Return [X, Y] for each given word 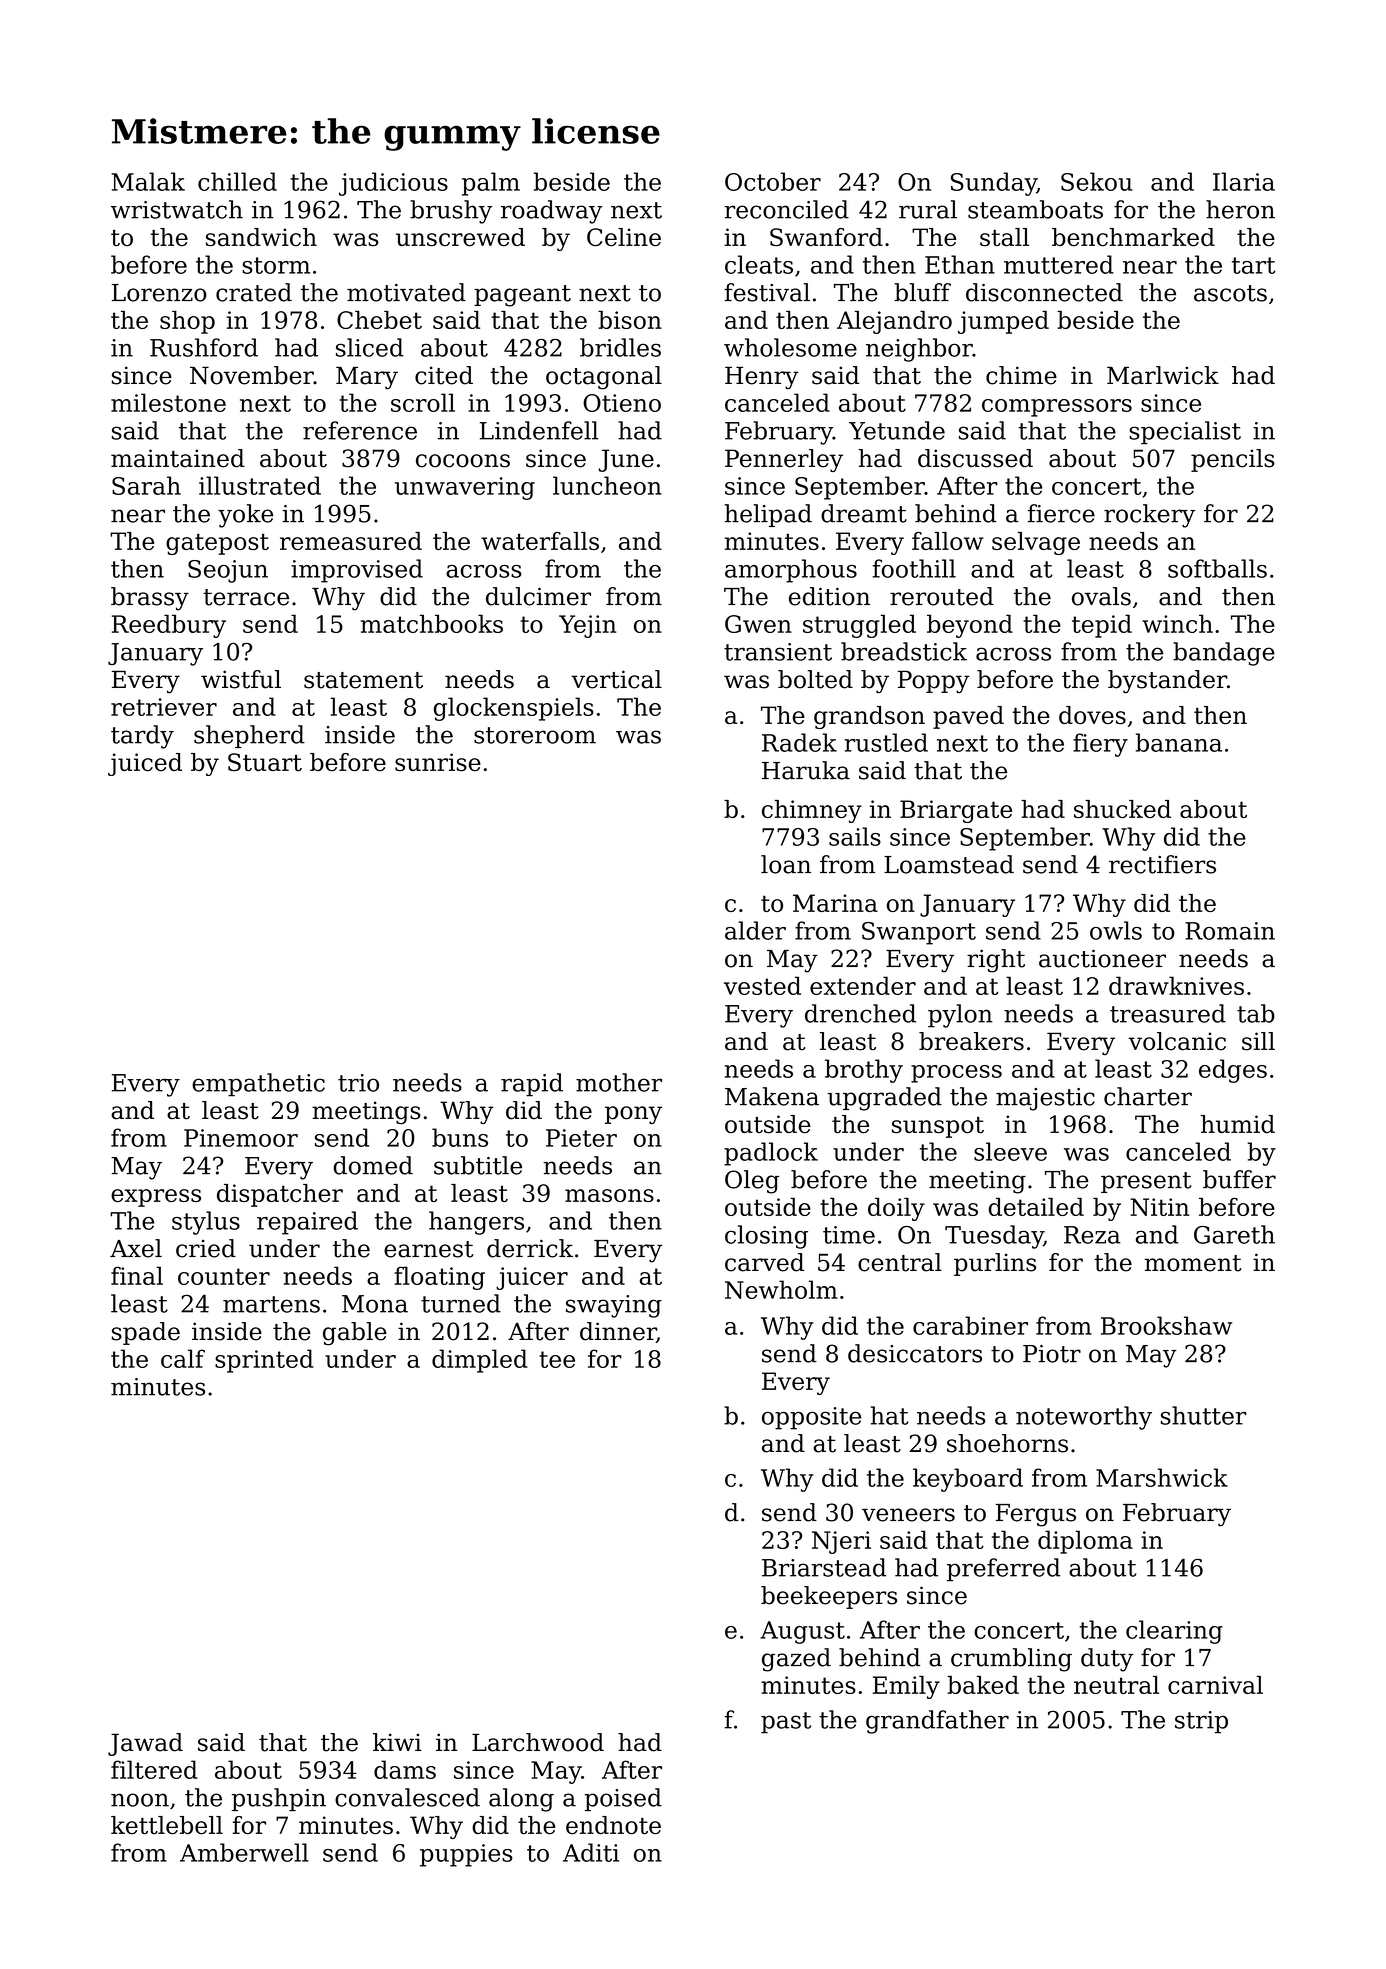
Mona [375, 1304]
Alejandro [894, 322]
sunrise [438, 762]
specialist [1185, 433]
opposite [811, 1418]
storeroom [535, 735]
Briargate [956, 811]
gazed [796, 1660]
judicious [393, 184]
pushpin [279, 1799]
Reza [1092, 1235]
